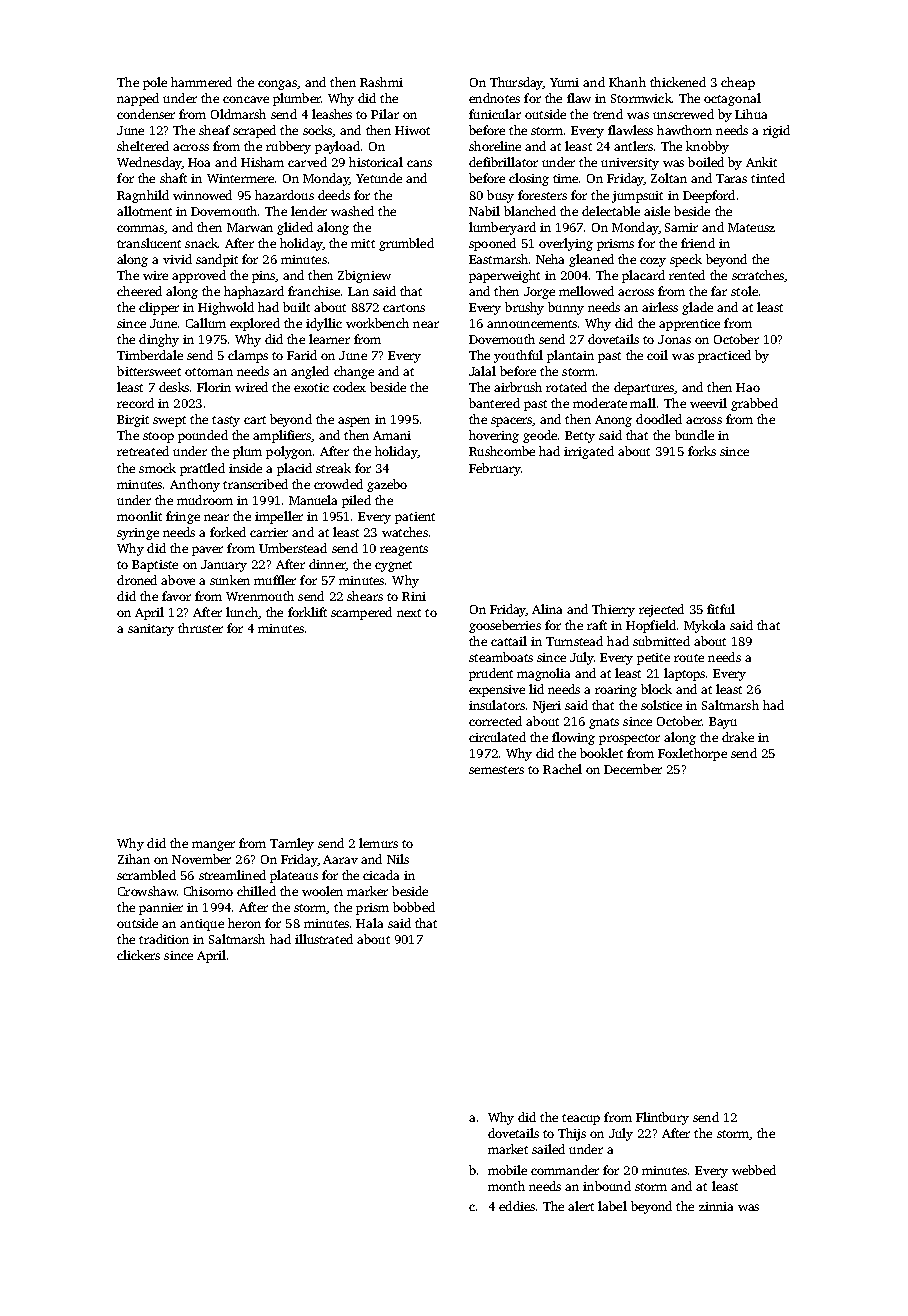 The width and height of the screenshot is (908, 1316). I want to click on clickers, so click(138, 955).
